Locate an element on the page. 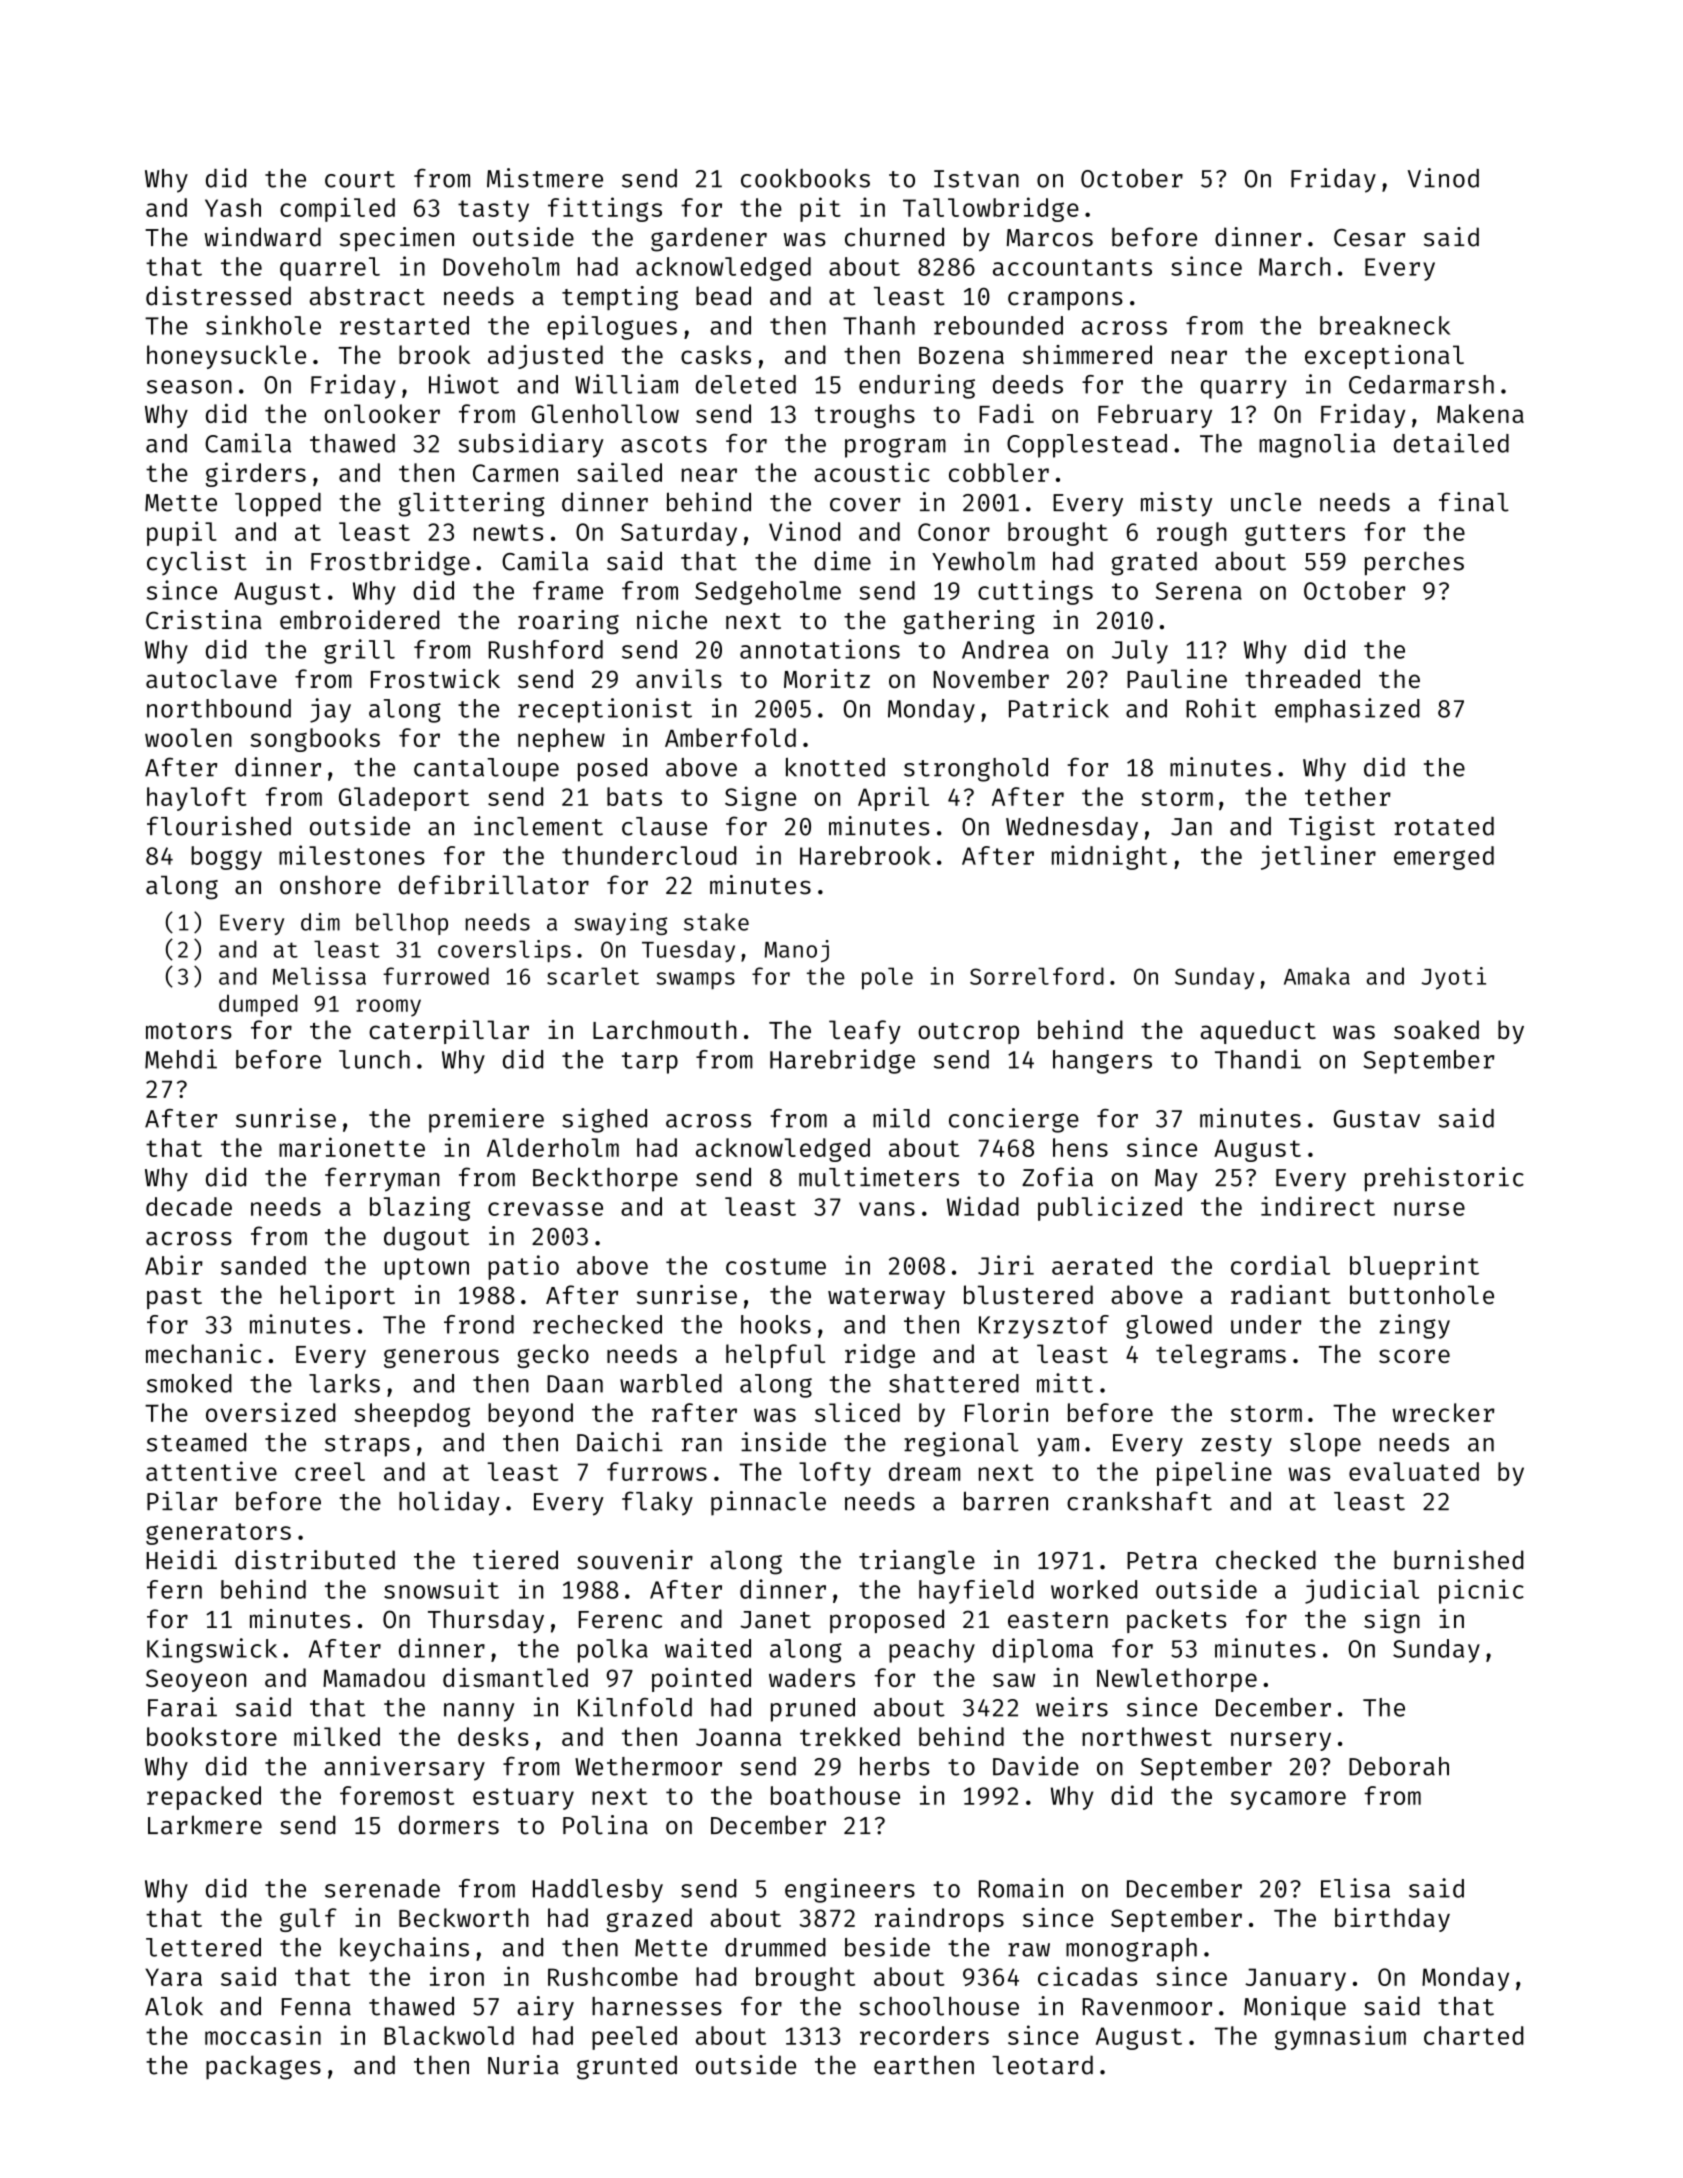 The width and height of the page is (1683, 2178). leotard is located at coordinates (1042, 2065).
